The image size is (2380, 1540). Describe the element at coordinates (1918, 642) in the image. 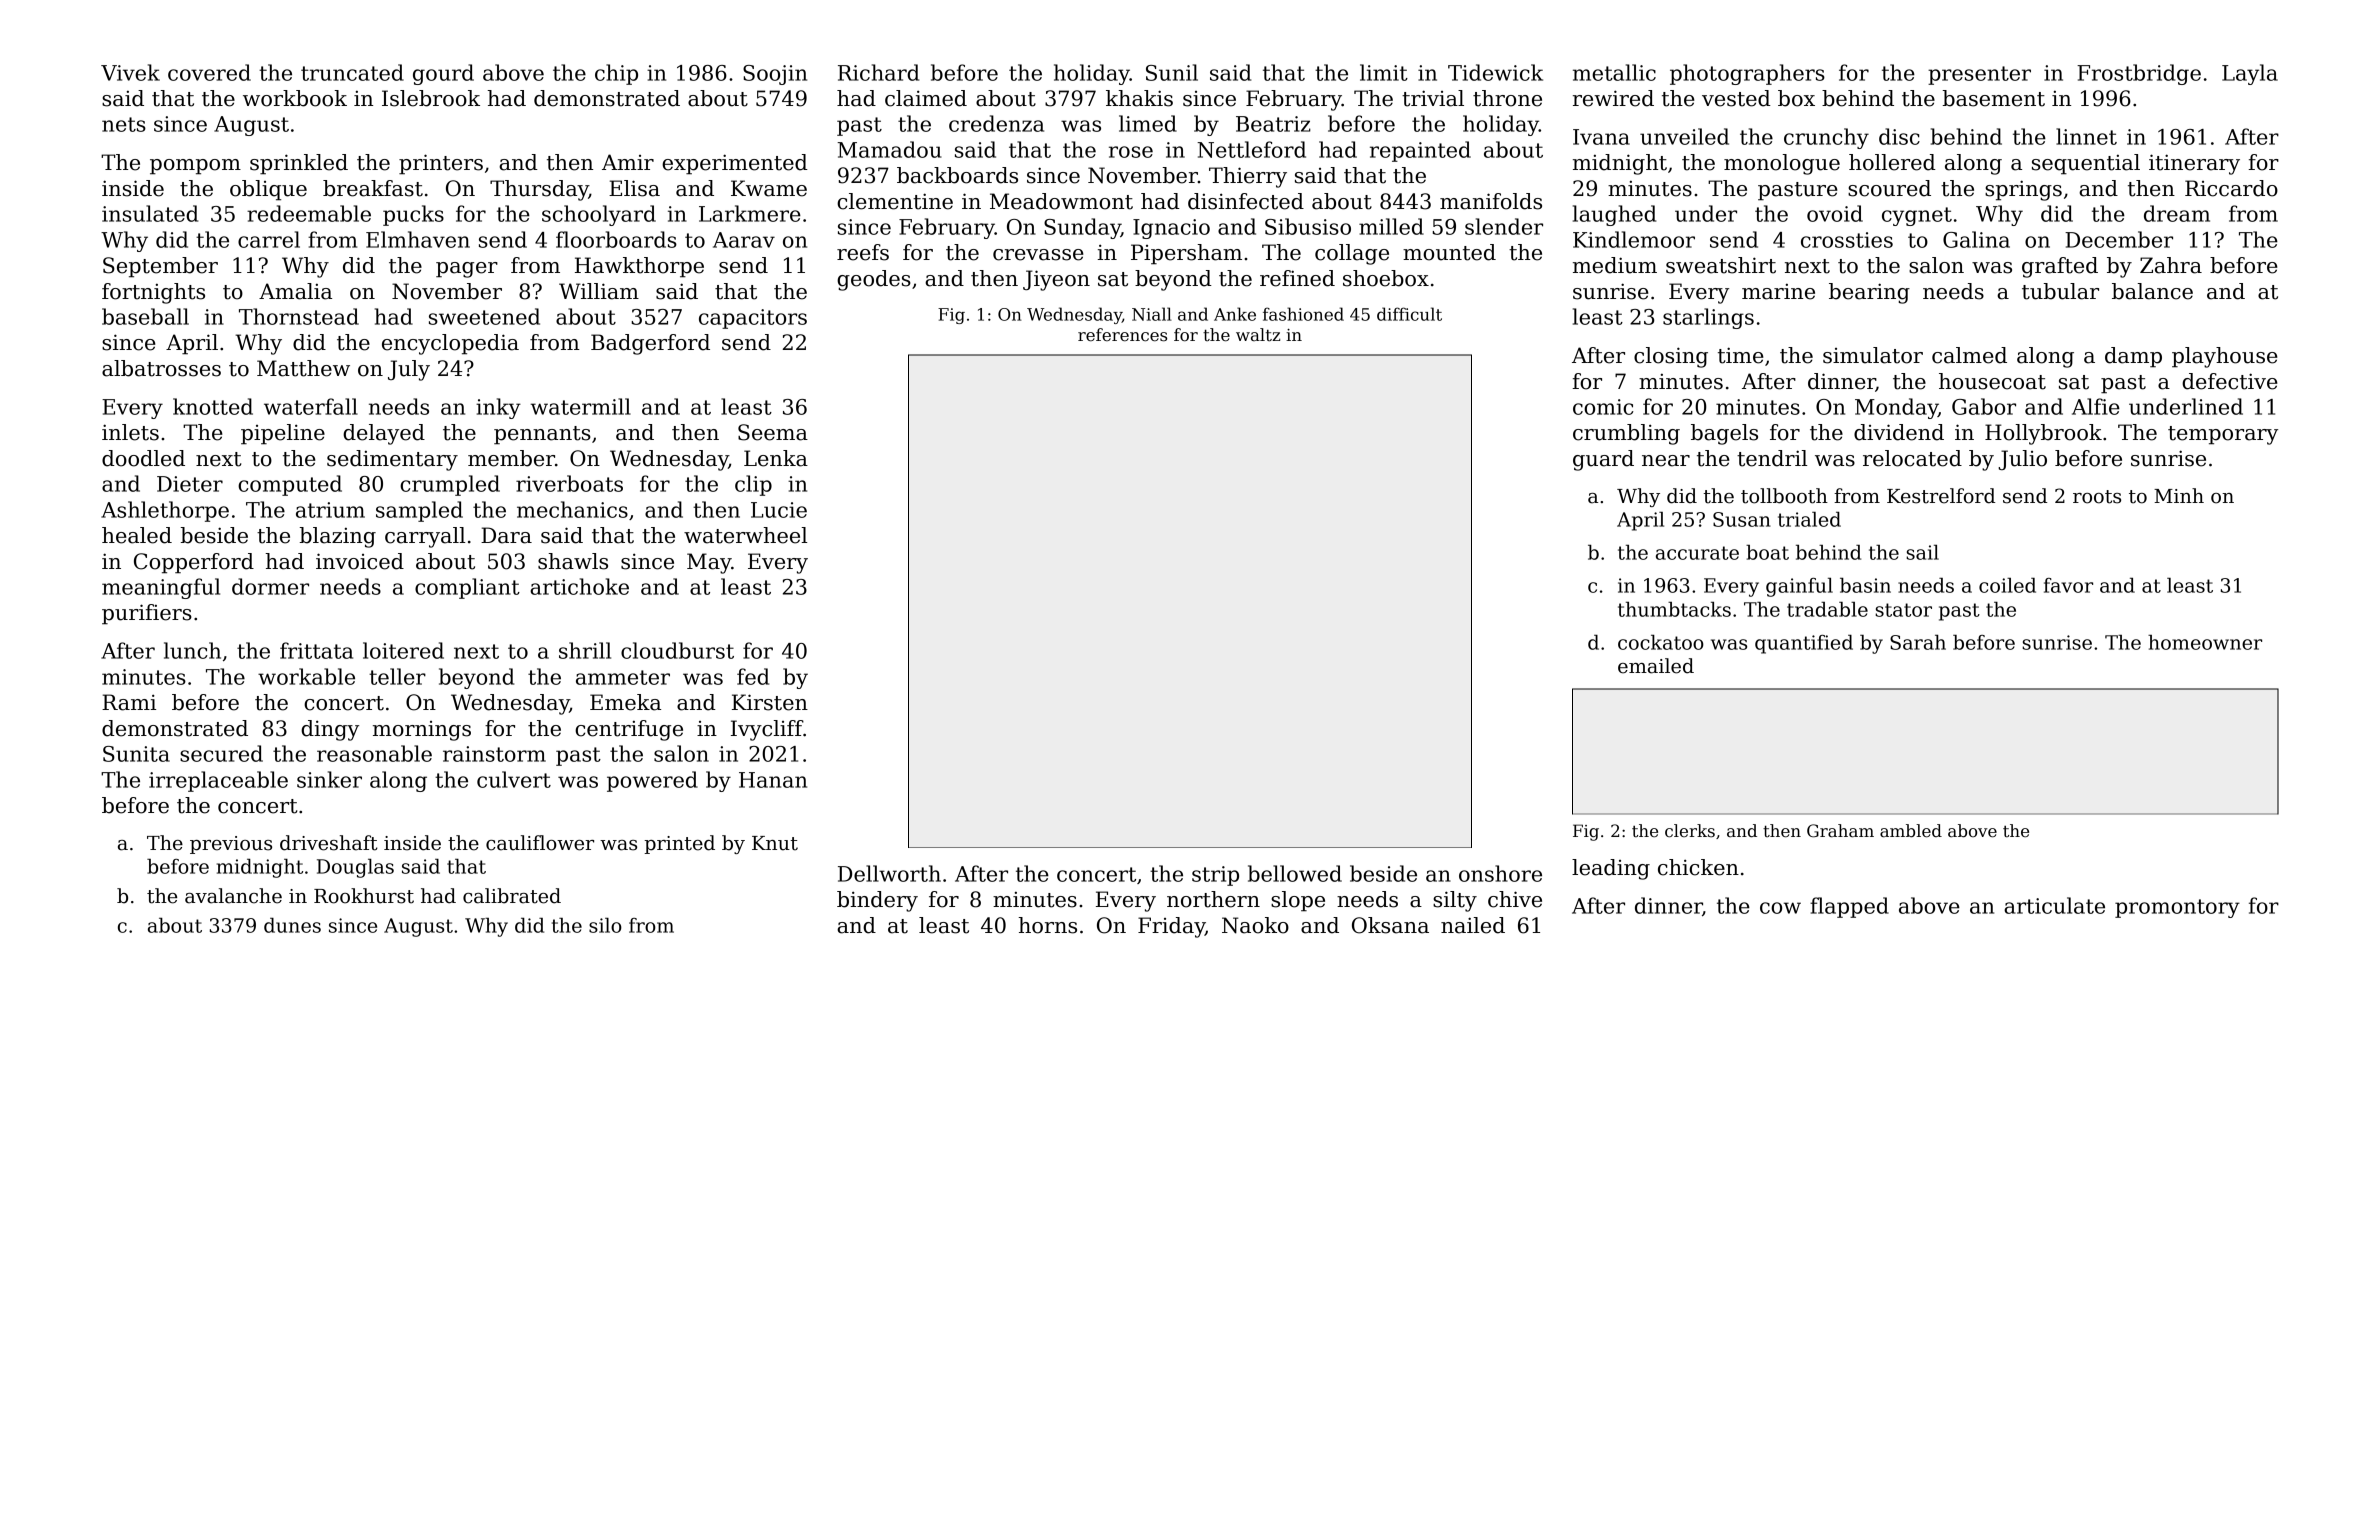

I see `Sarah` at that location.
